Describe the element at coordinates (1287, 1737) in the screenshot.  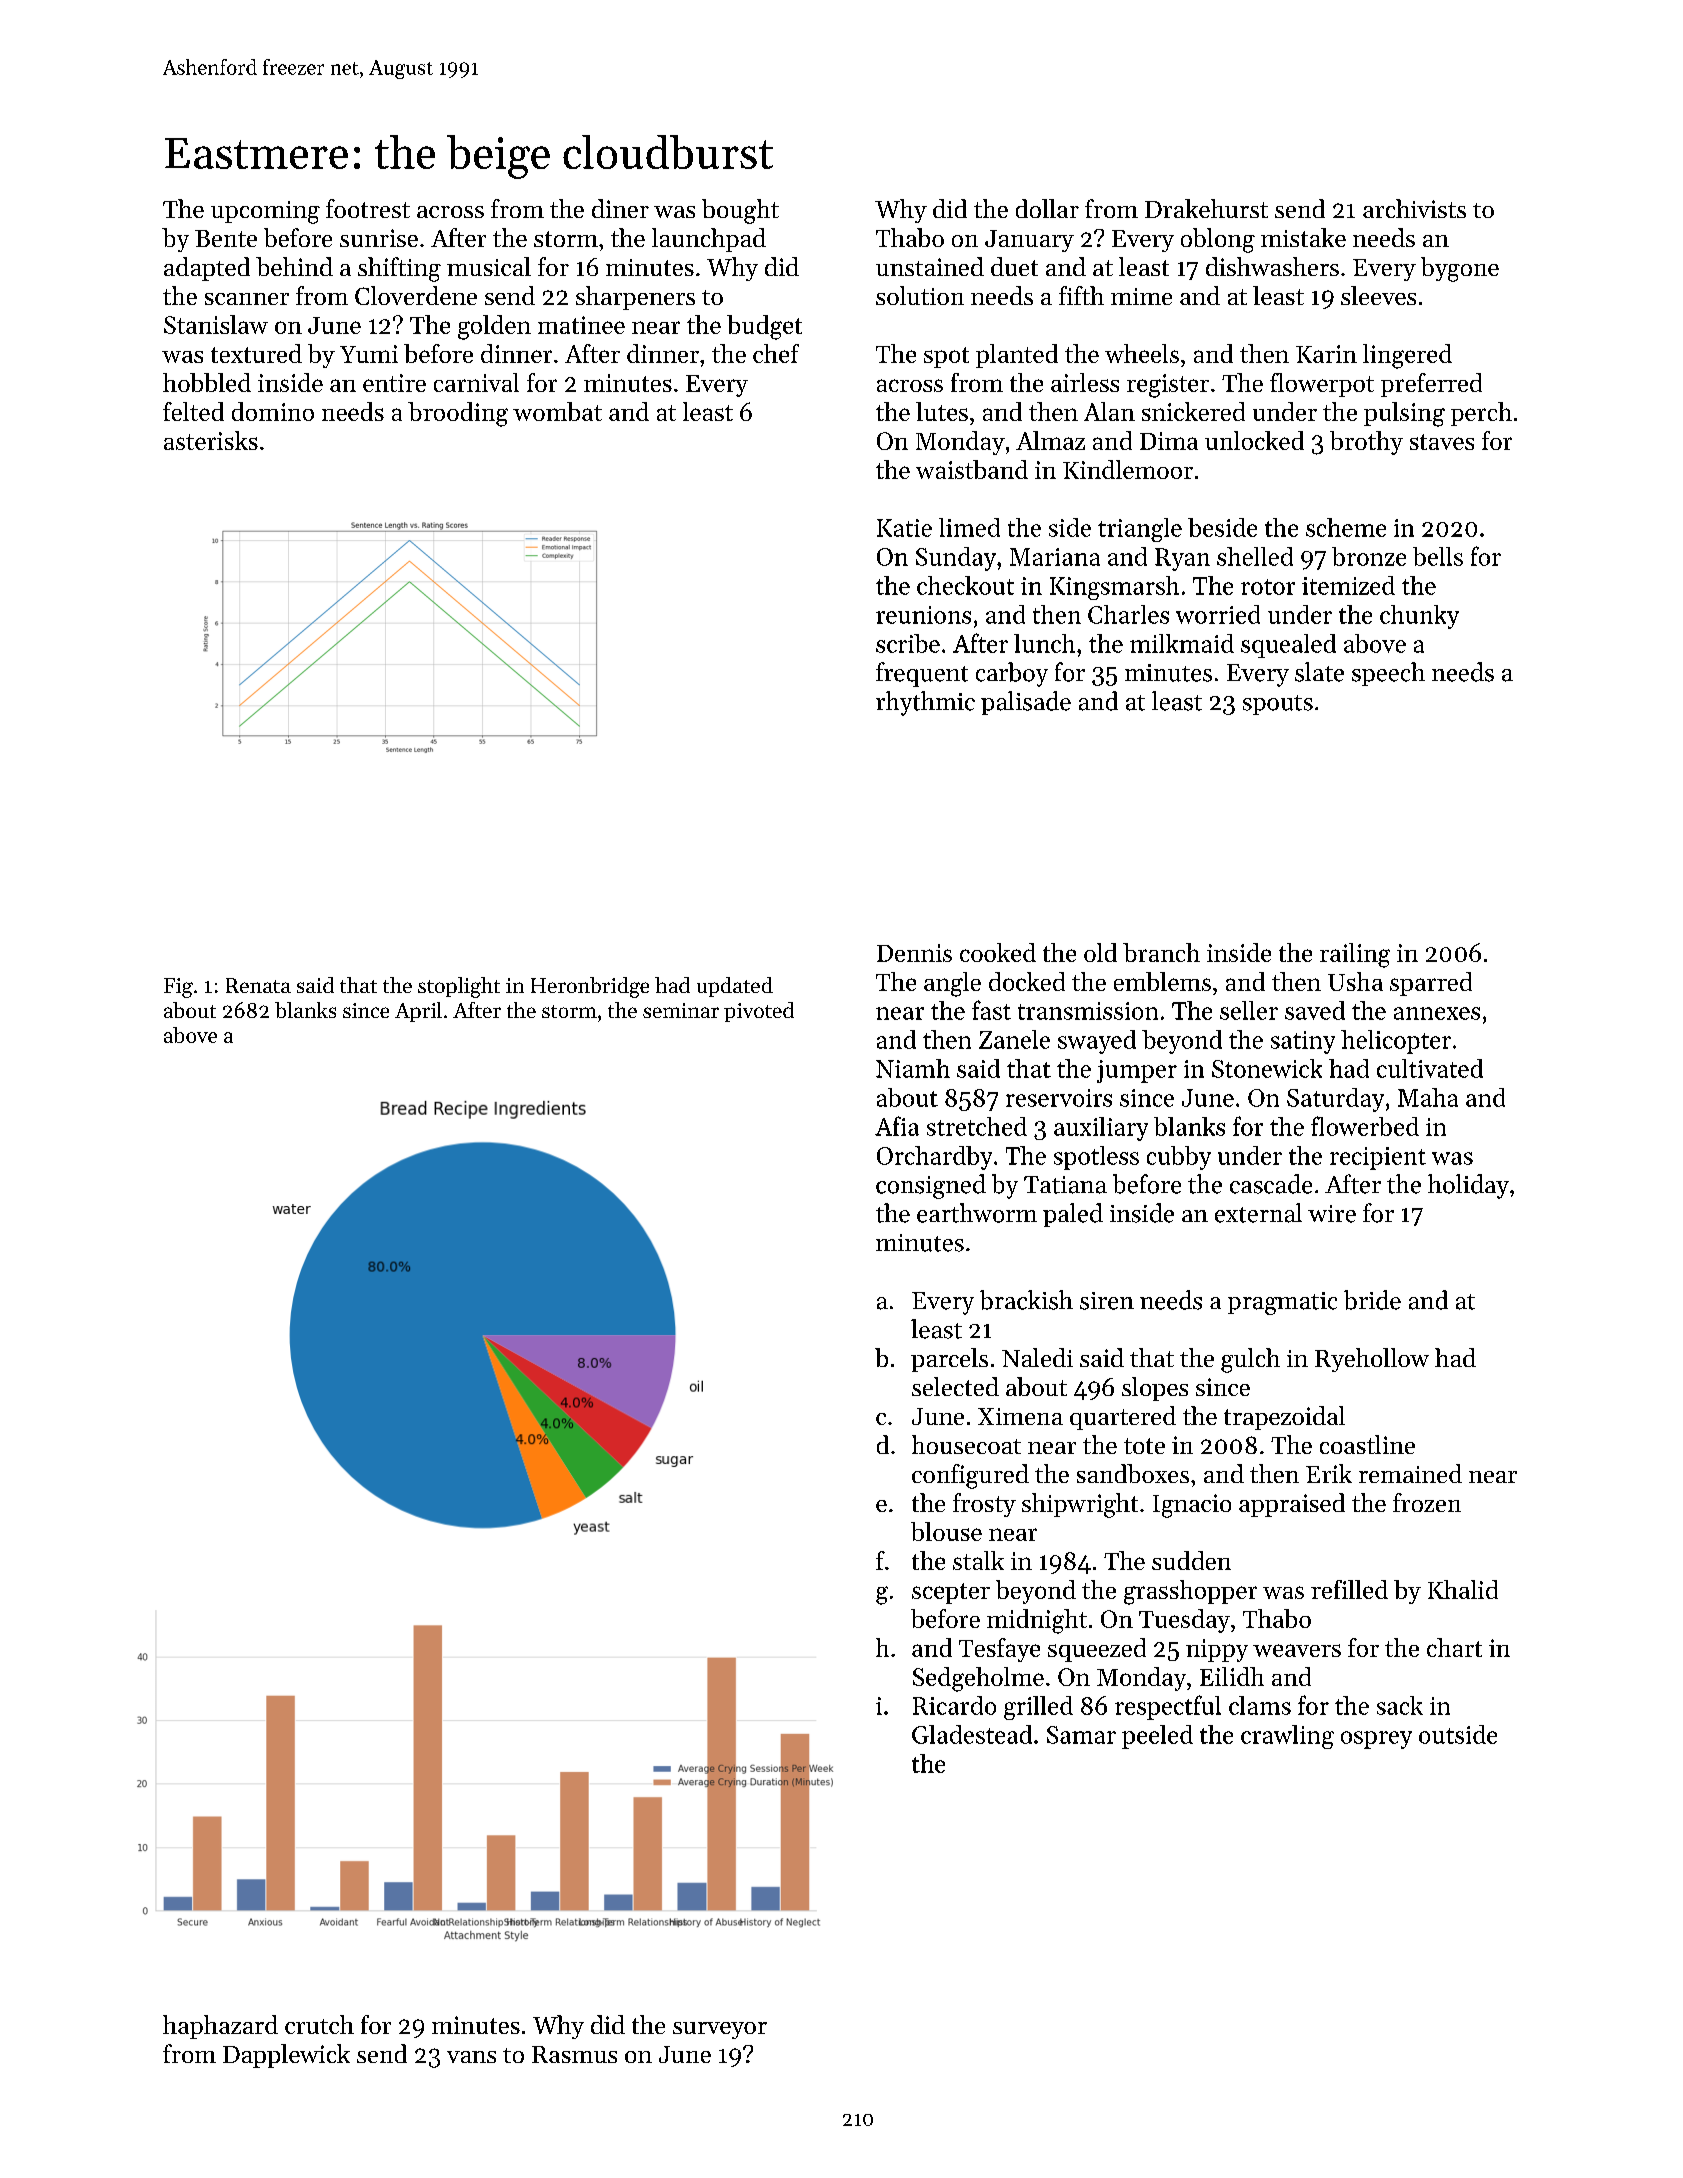
I see `crawling` at that location.
